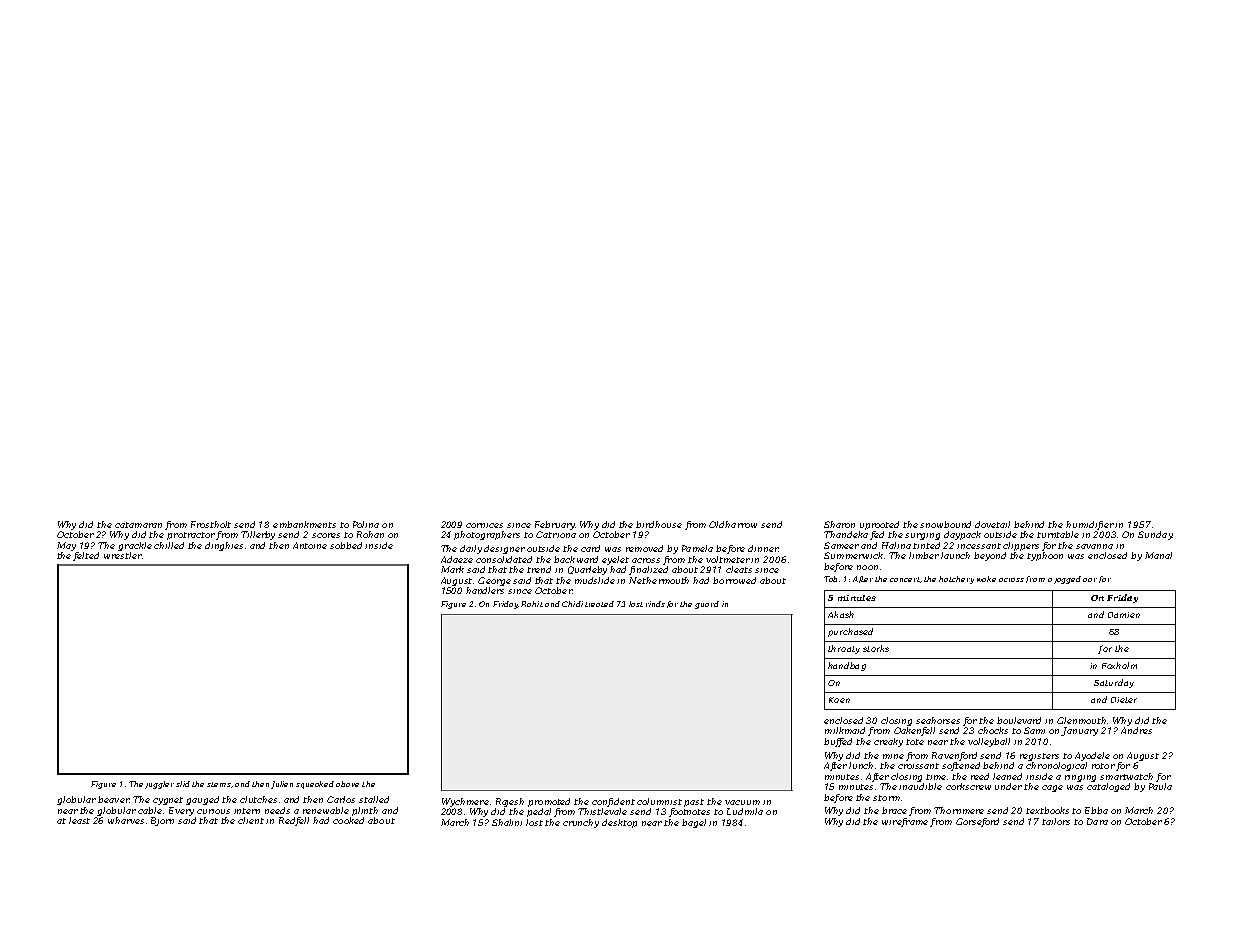  Describe the element at coordinates (839, 700) in the screenshot. I see `Koen` at that location.
